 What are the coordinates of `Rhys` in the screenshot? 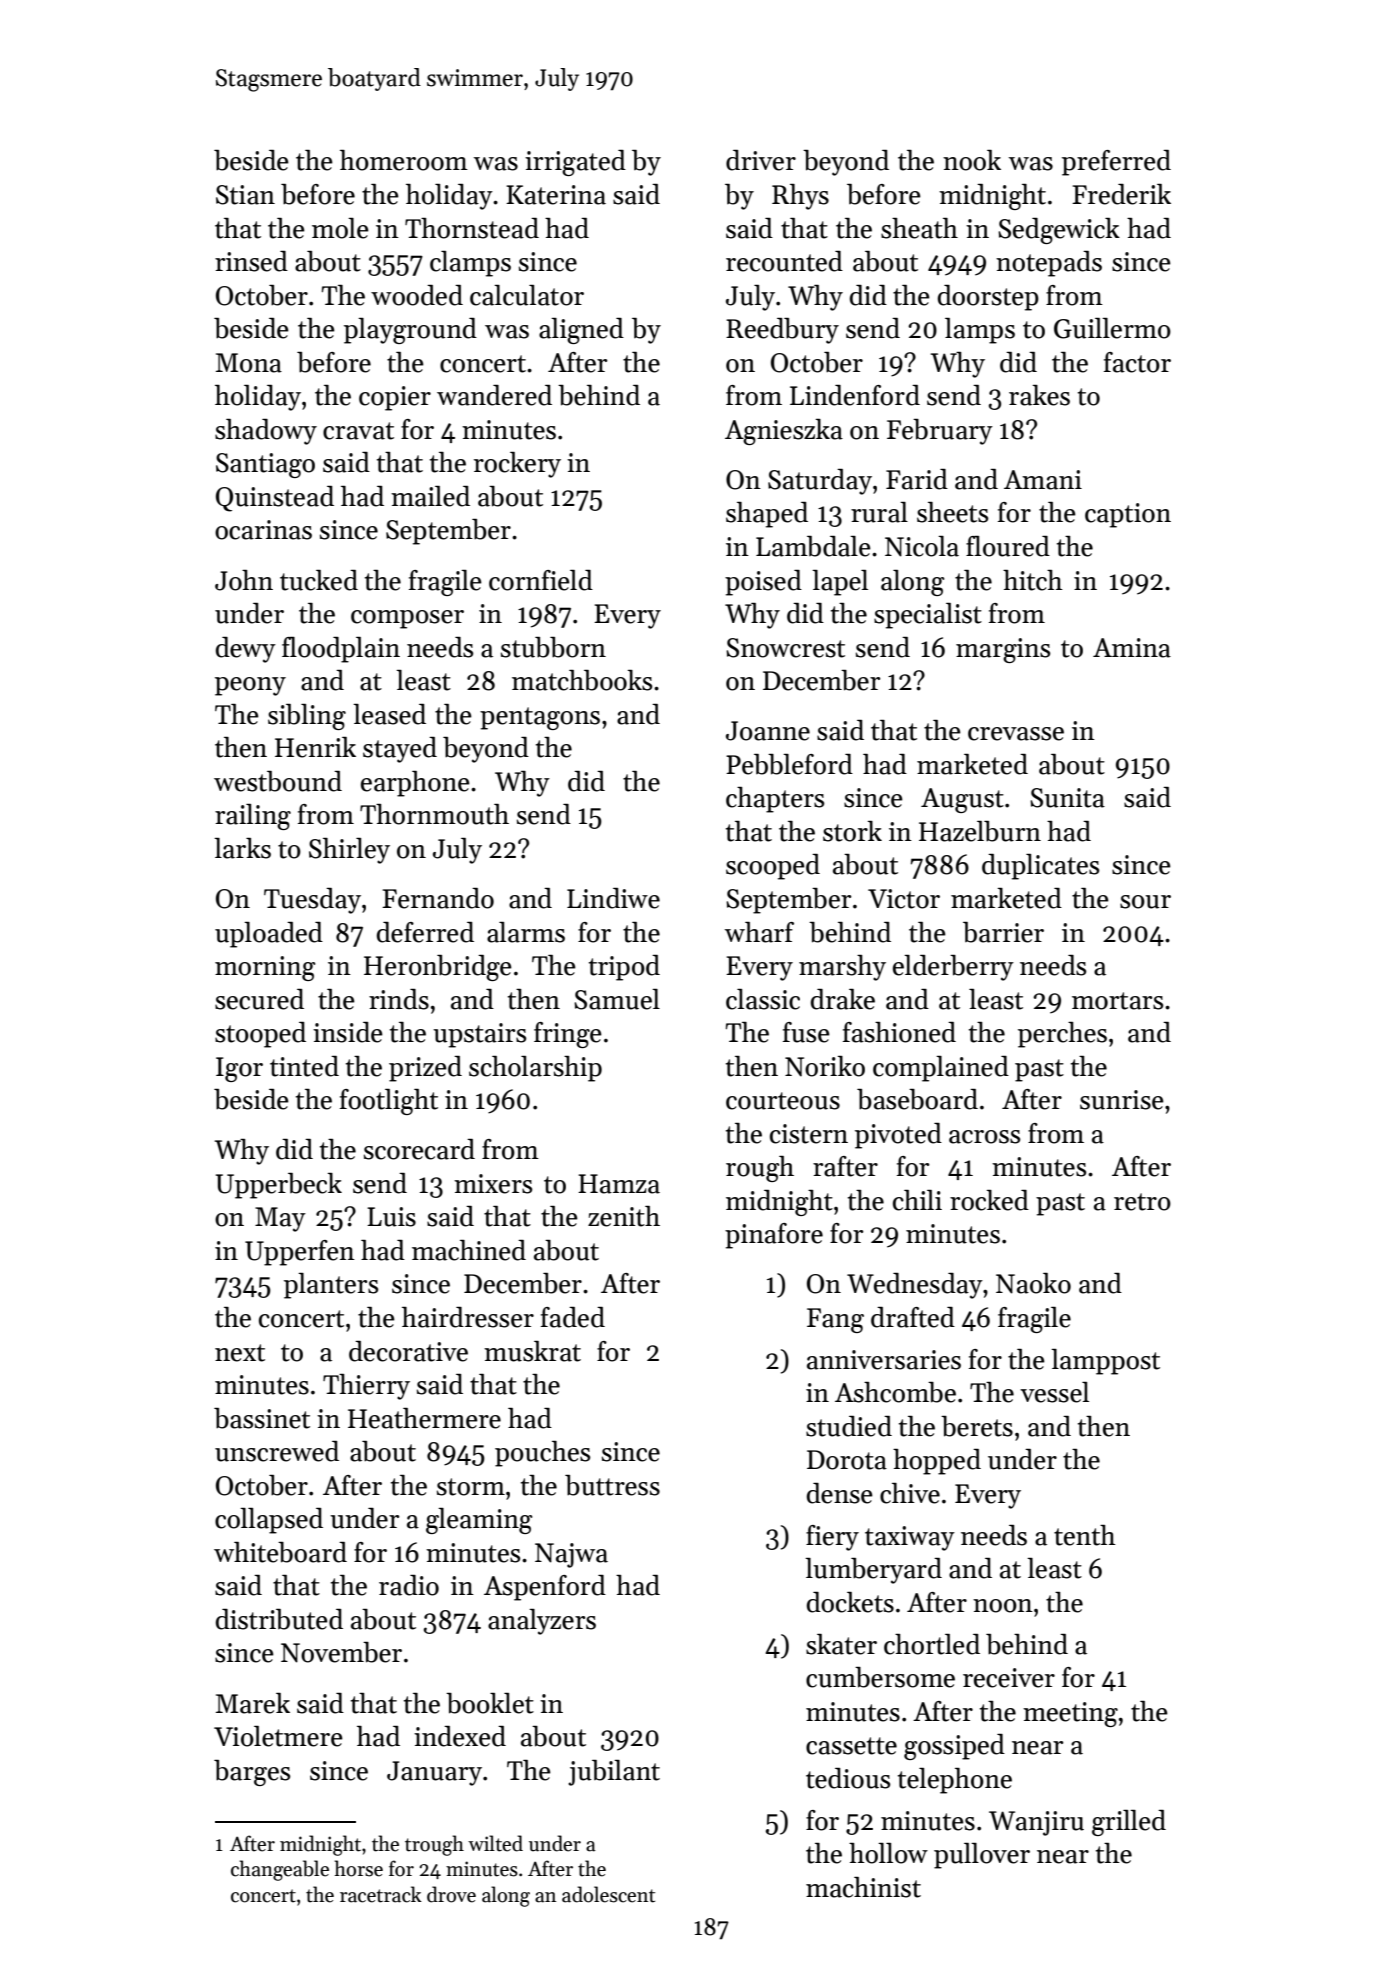 It's located at (800, 197).
